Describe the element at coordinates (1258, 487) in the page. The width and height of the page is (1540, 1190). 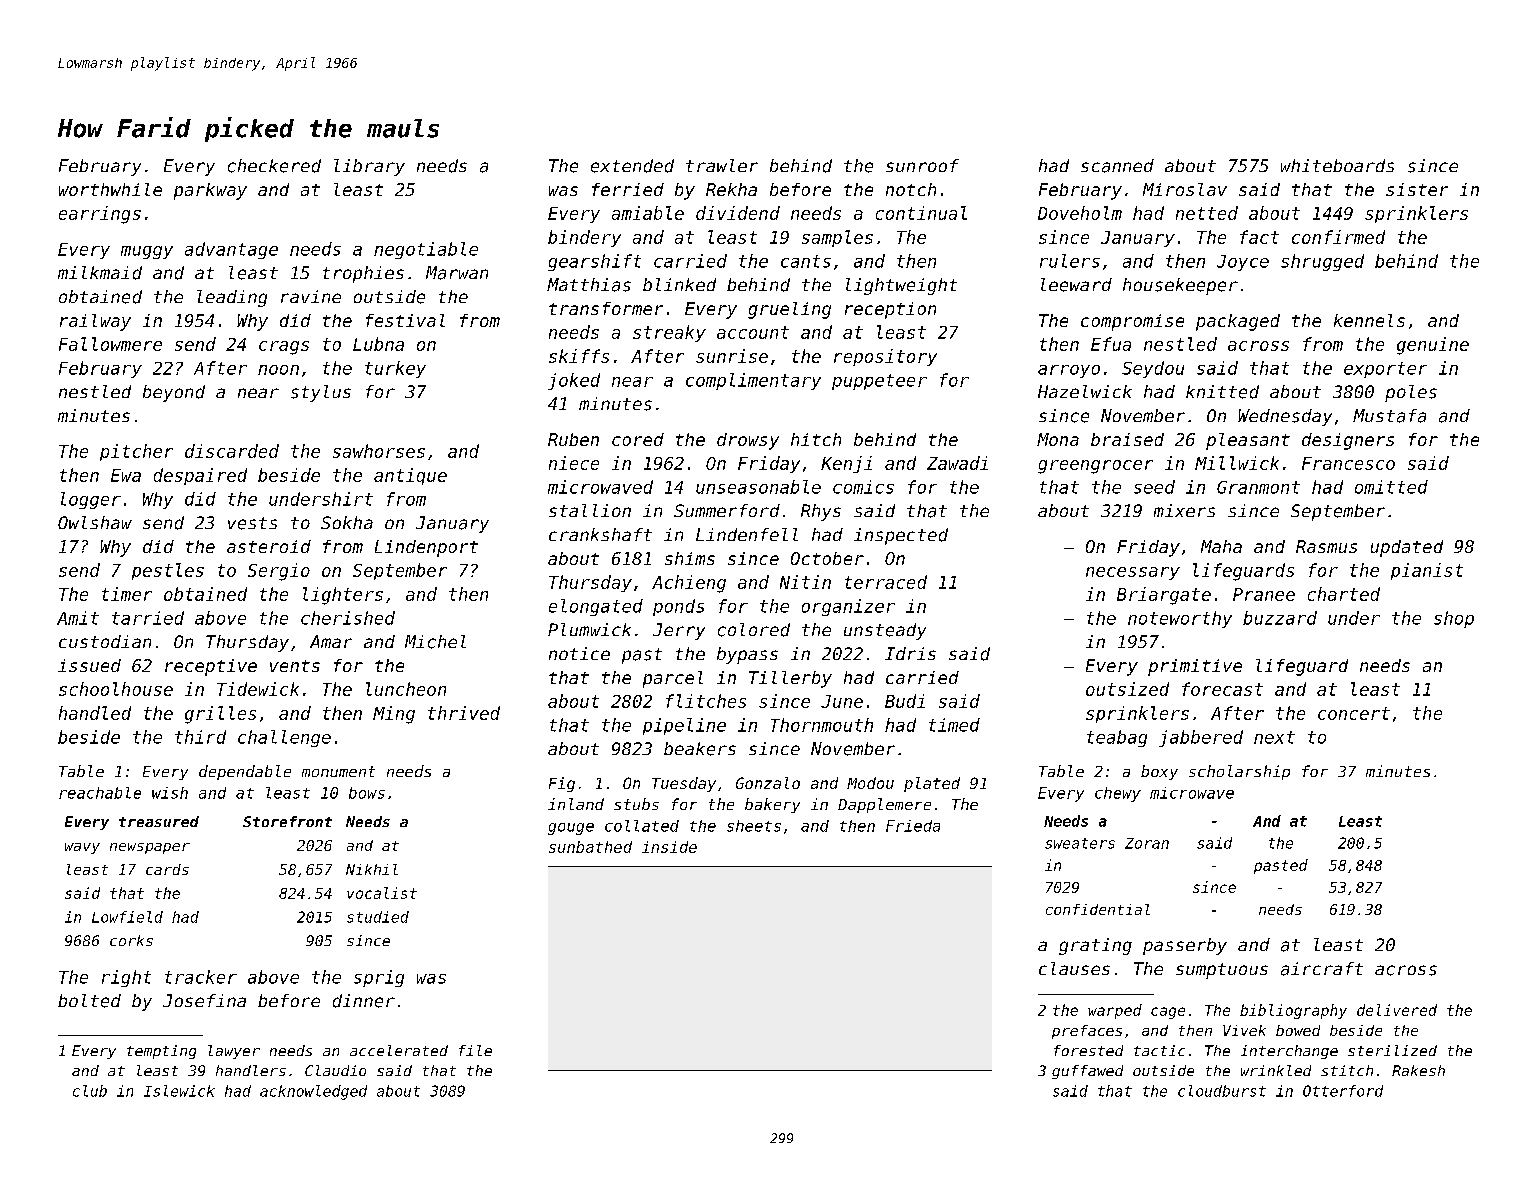
I see `Granmont` at that location.
